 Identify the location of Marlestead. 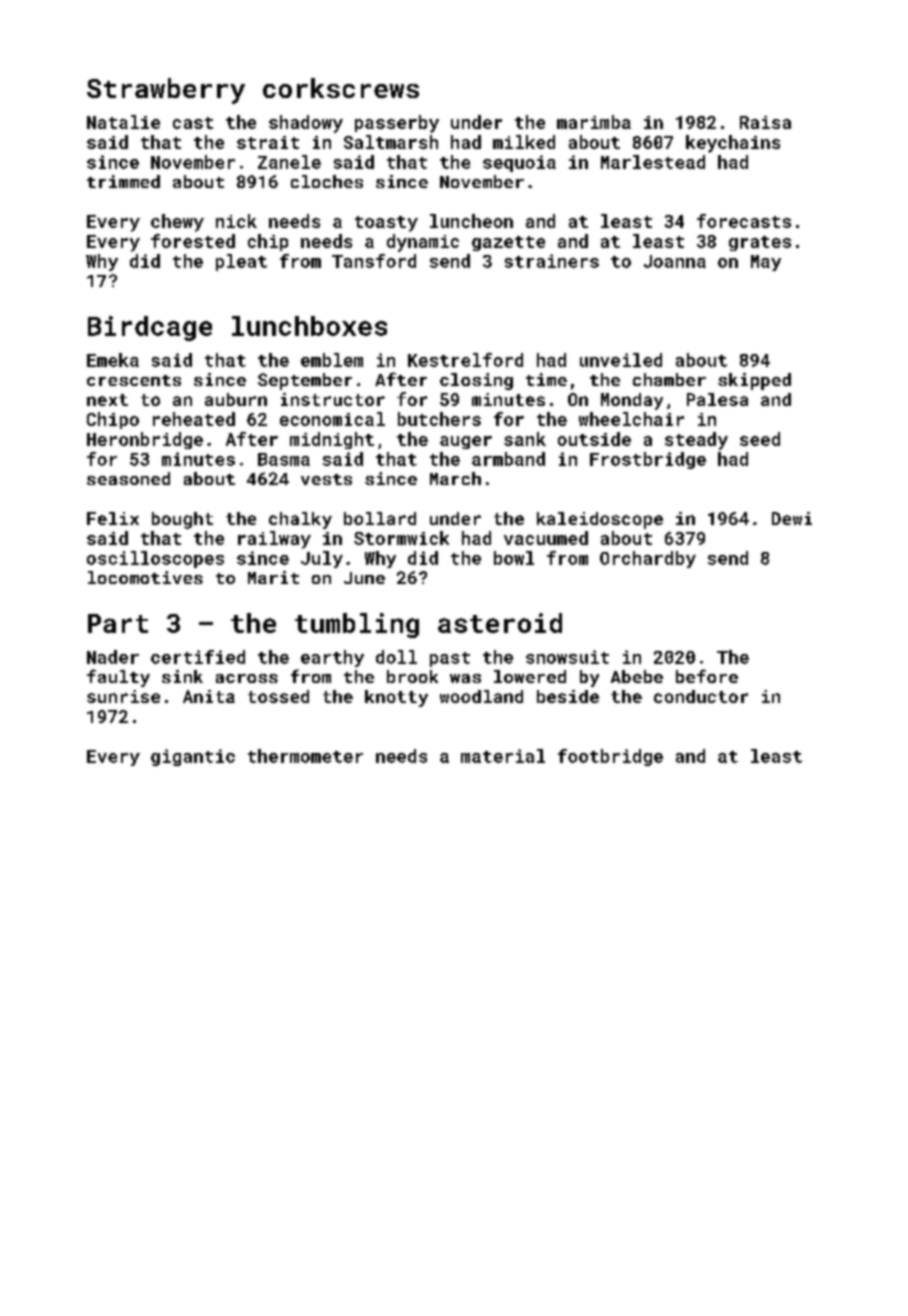
(653, 162).
